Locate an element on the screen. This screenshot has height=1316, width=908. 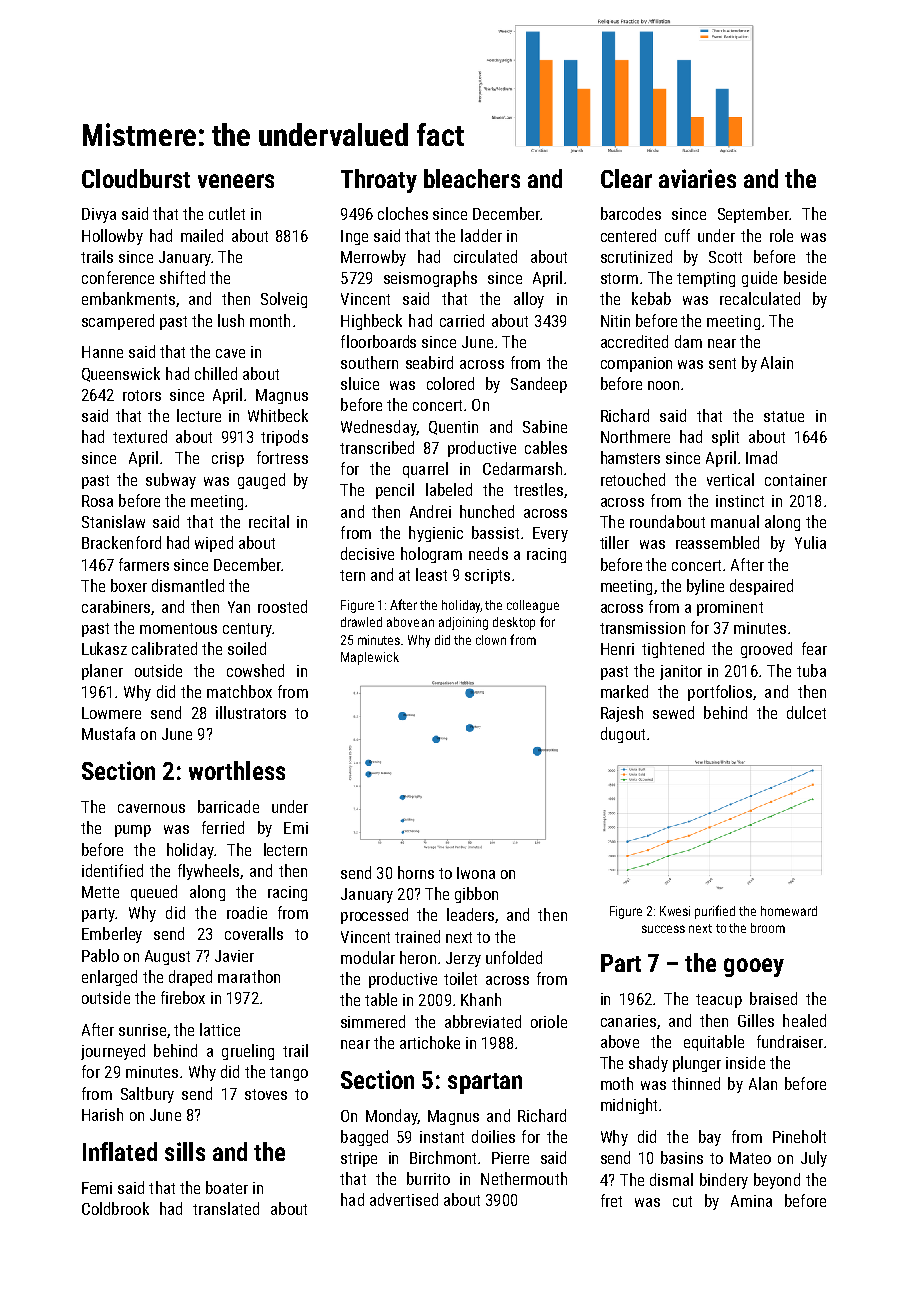
teacup is located at coordinates (719, 1001).
